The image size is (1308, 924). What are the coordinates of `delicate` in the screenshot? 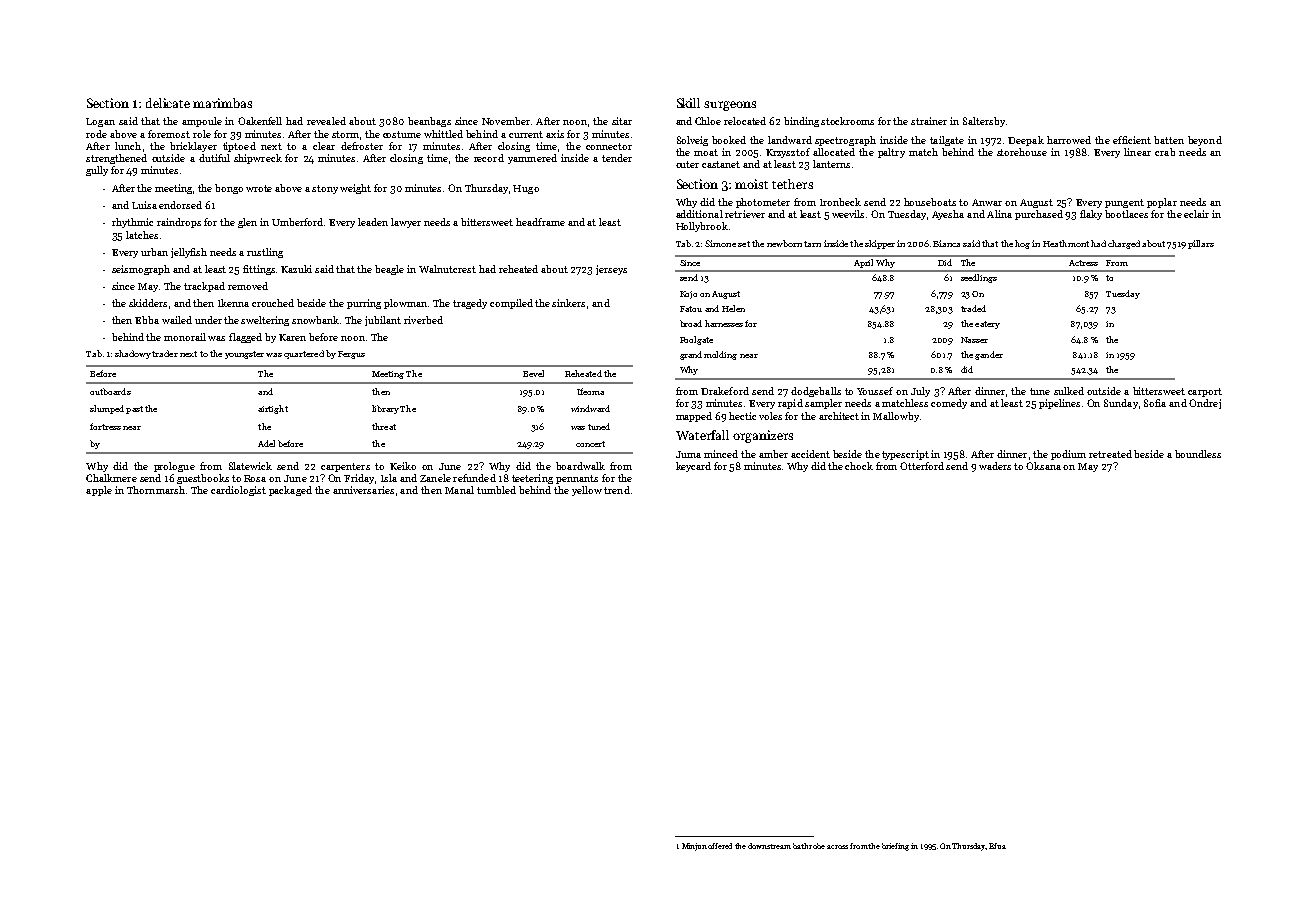 It's located at (168, 103).
